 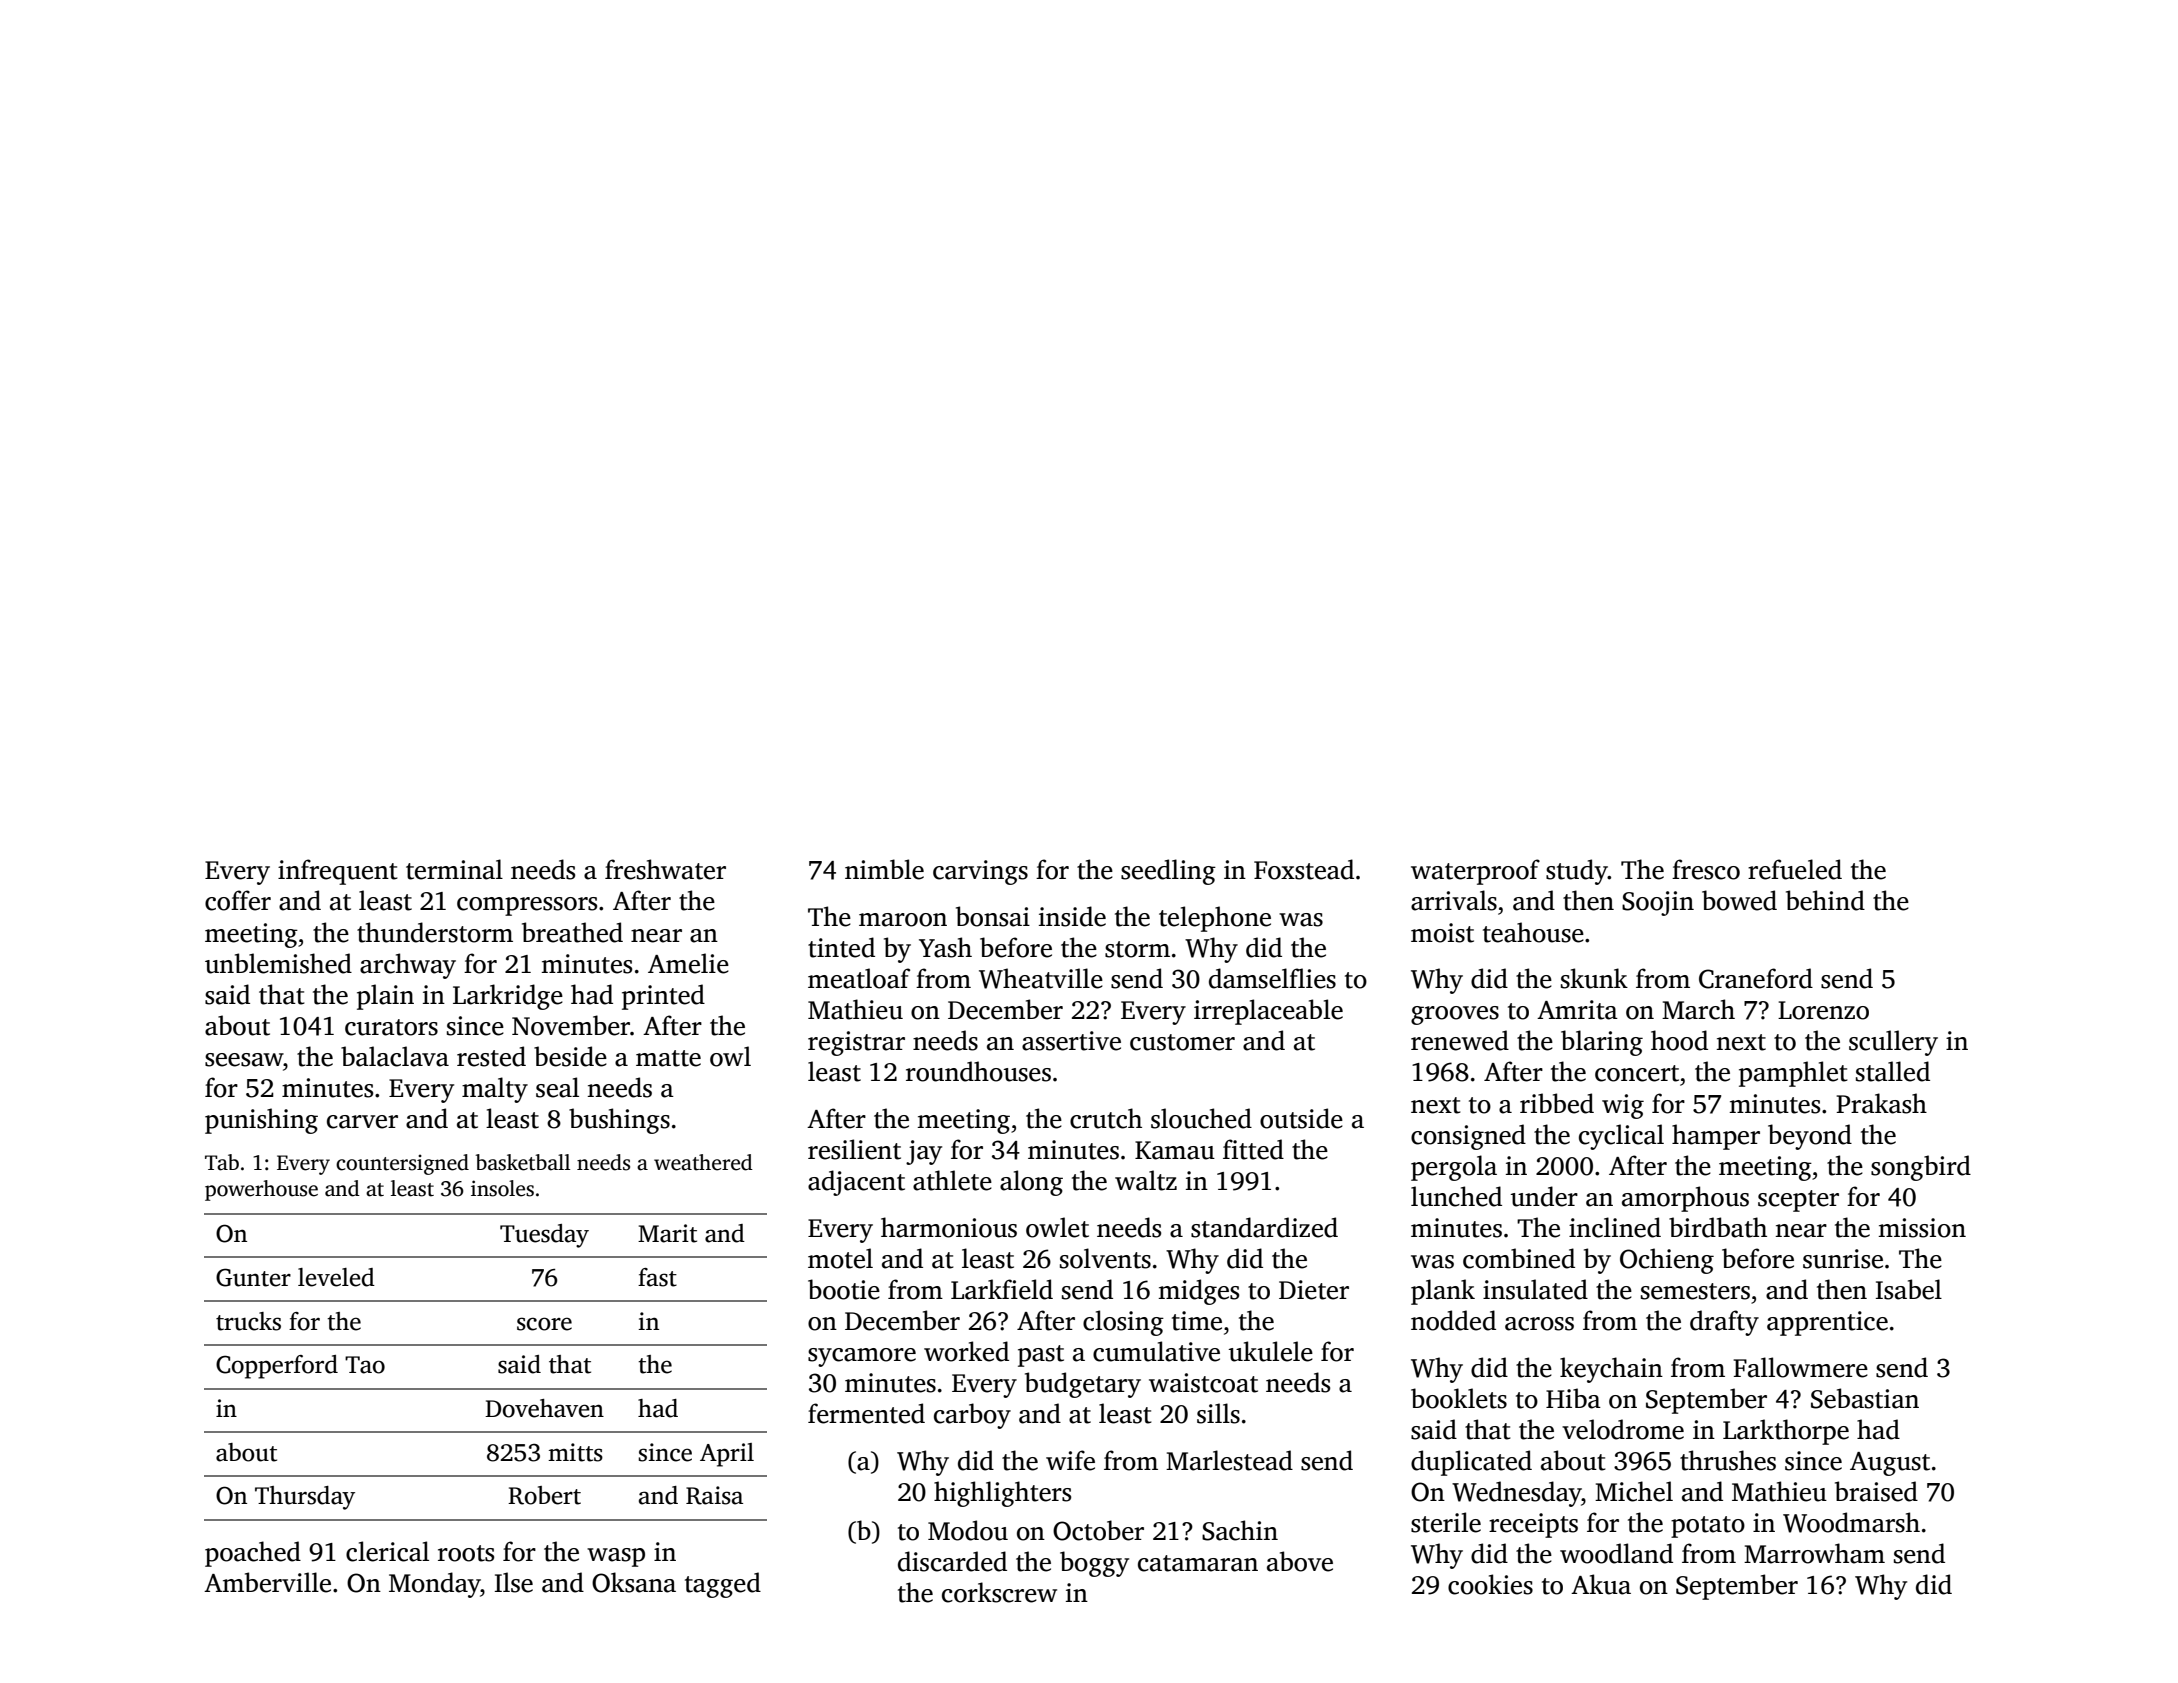 I want to click on Fallowmere, so click(x=1800, y=1367).
